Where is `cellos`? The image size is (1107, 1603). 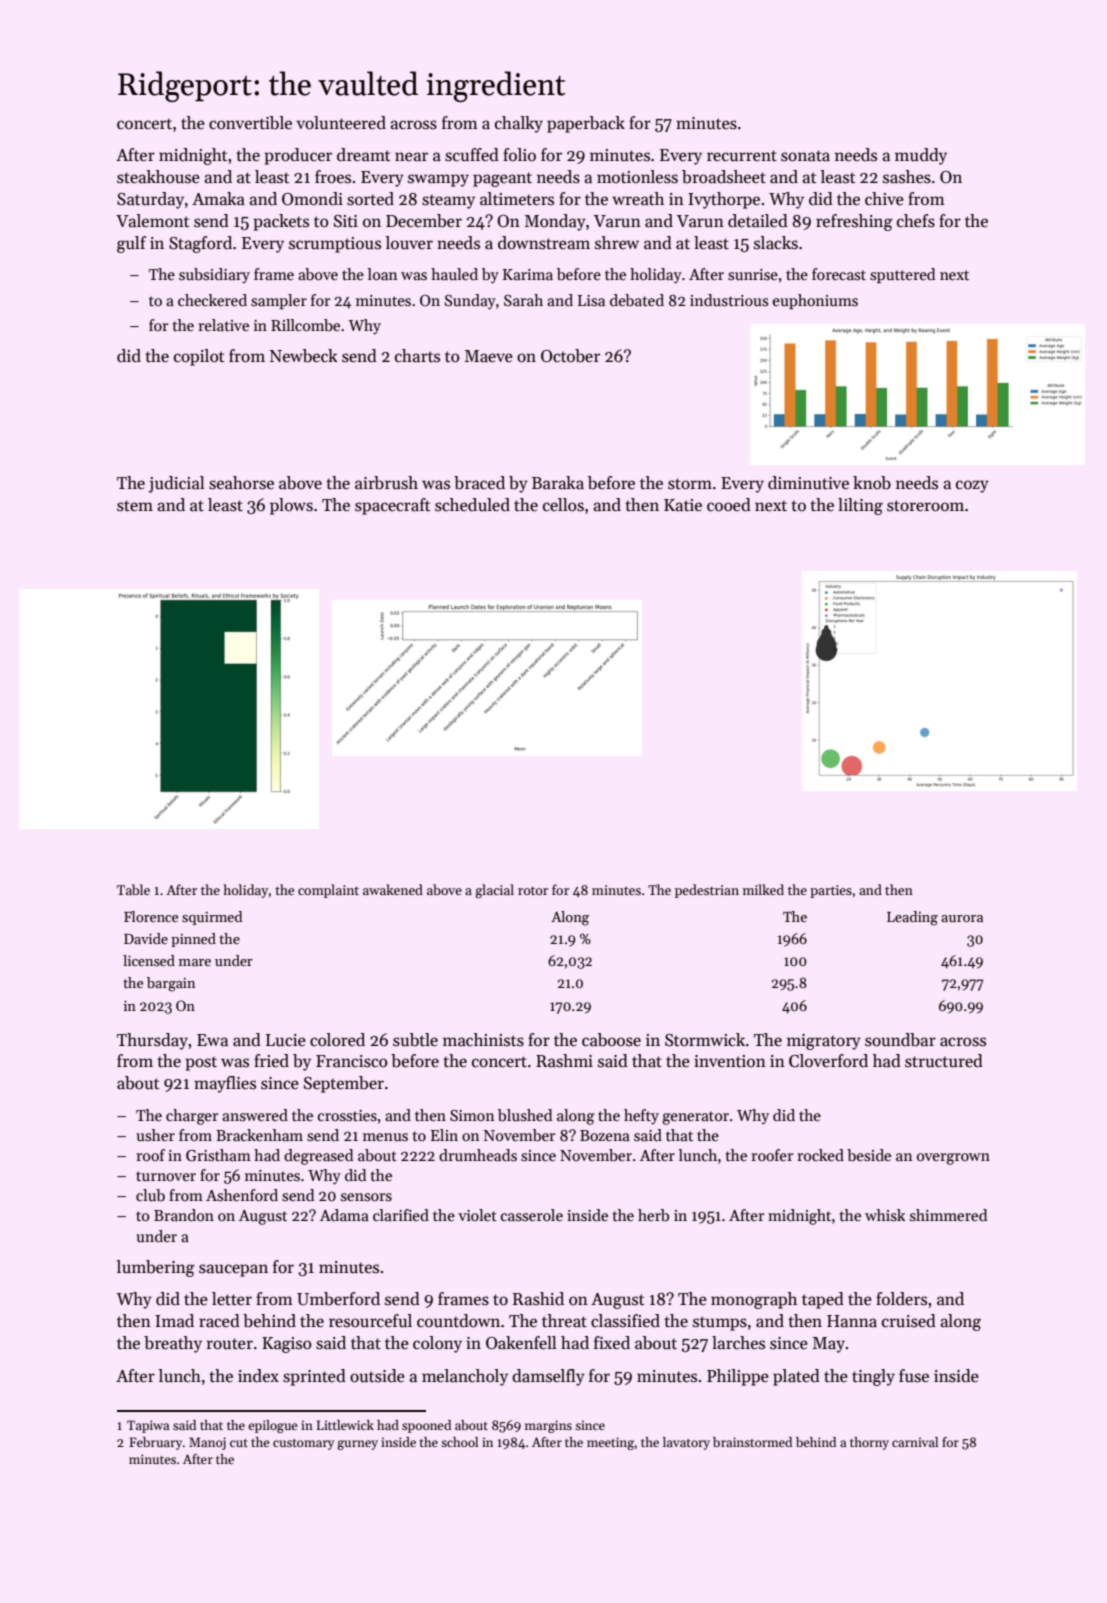 cellos is located at coordinates (563, 505).
